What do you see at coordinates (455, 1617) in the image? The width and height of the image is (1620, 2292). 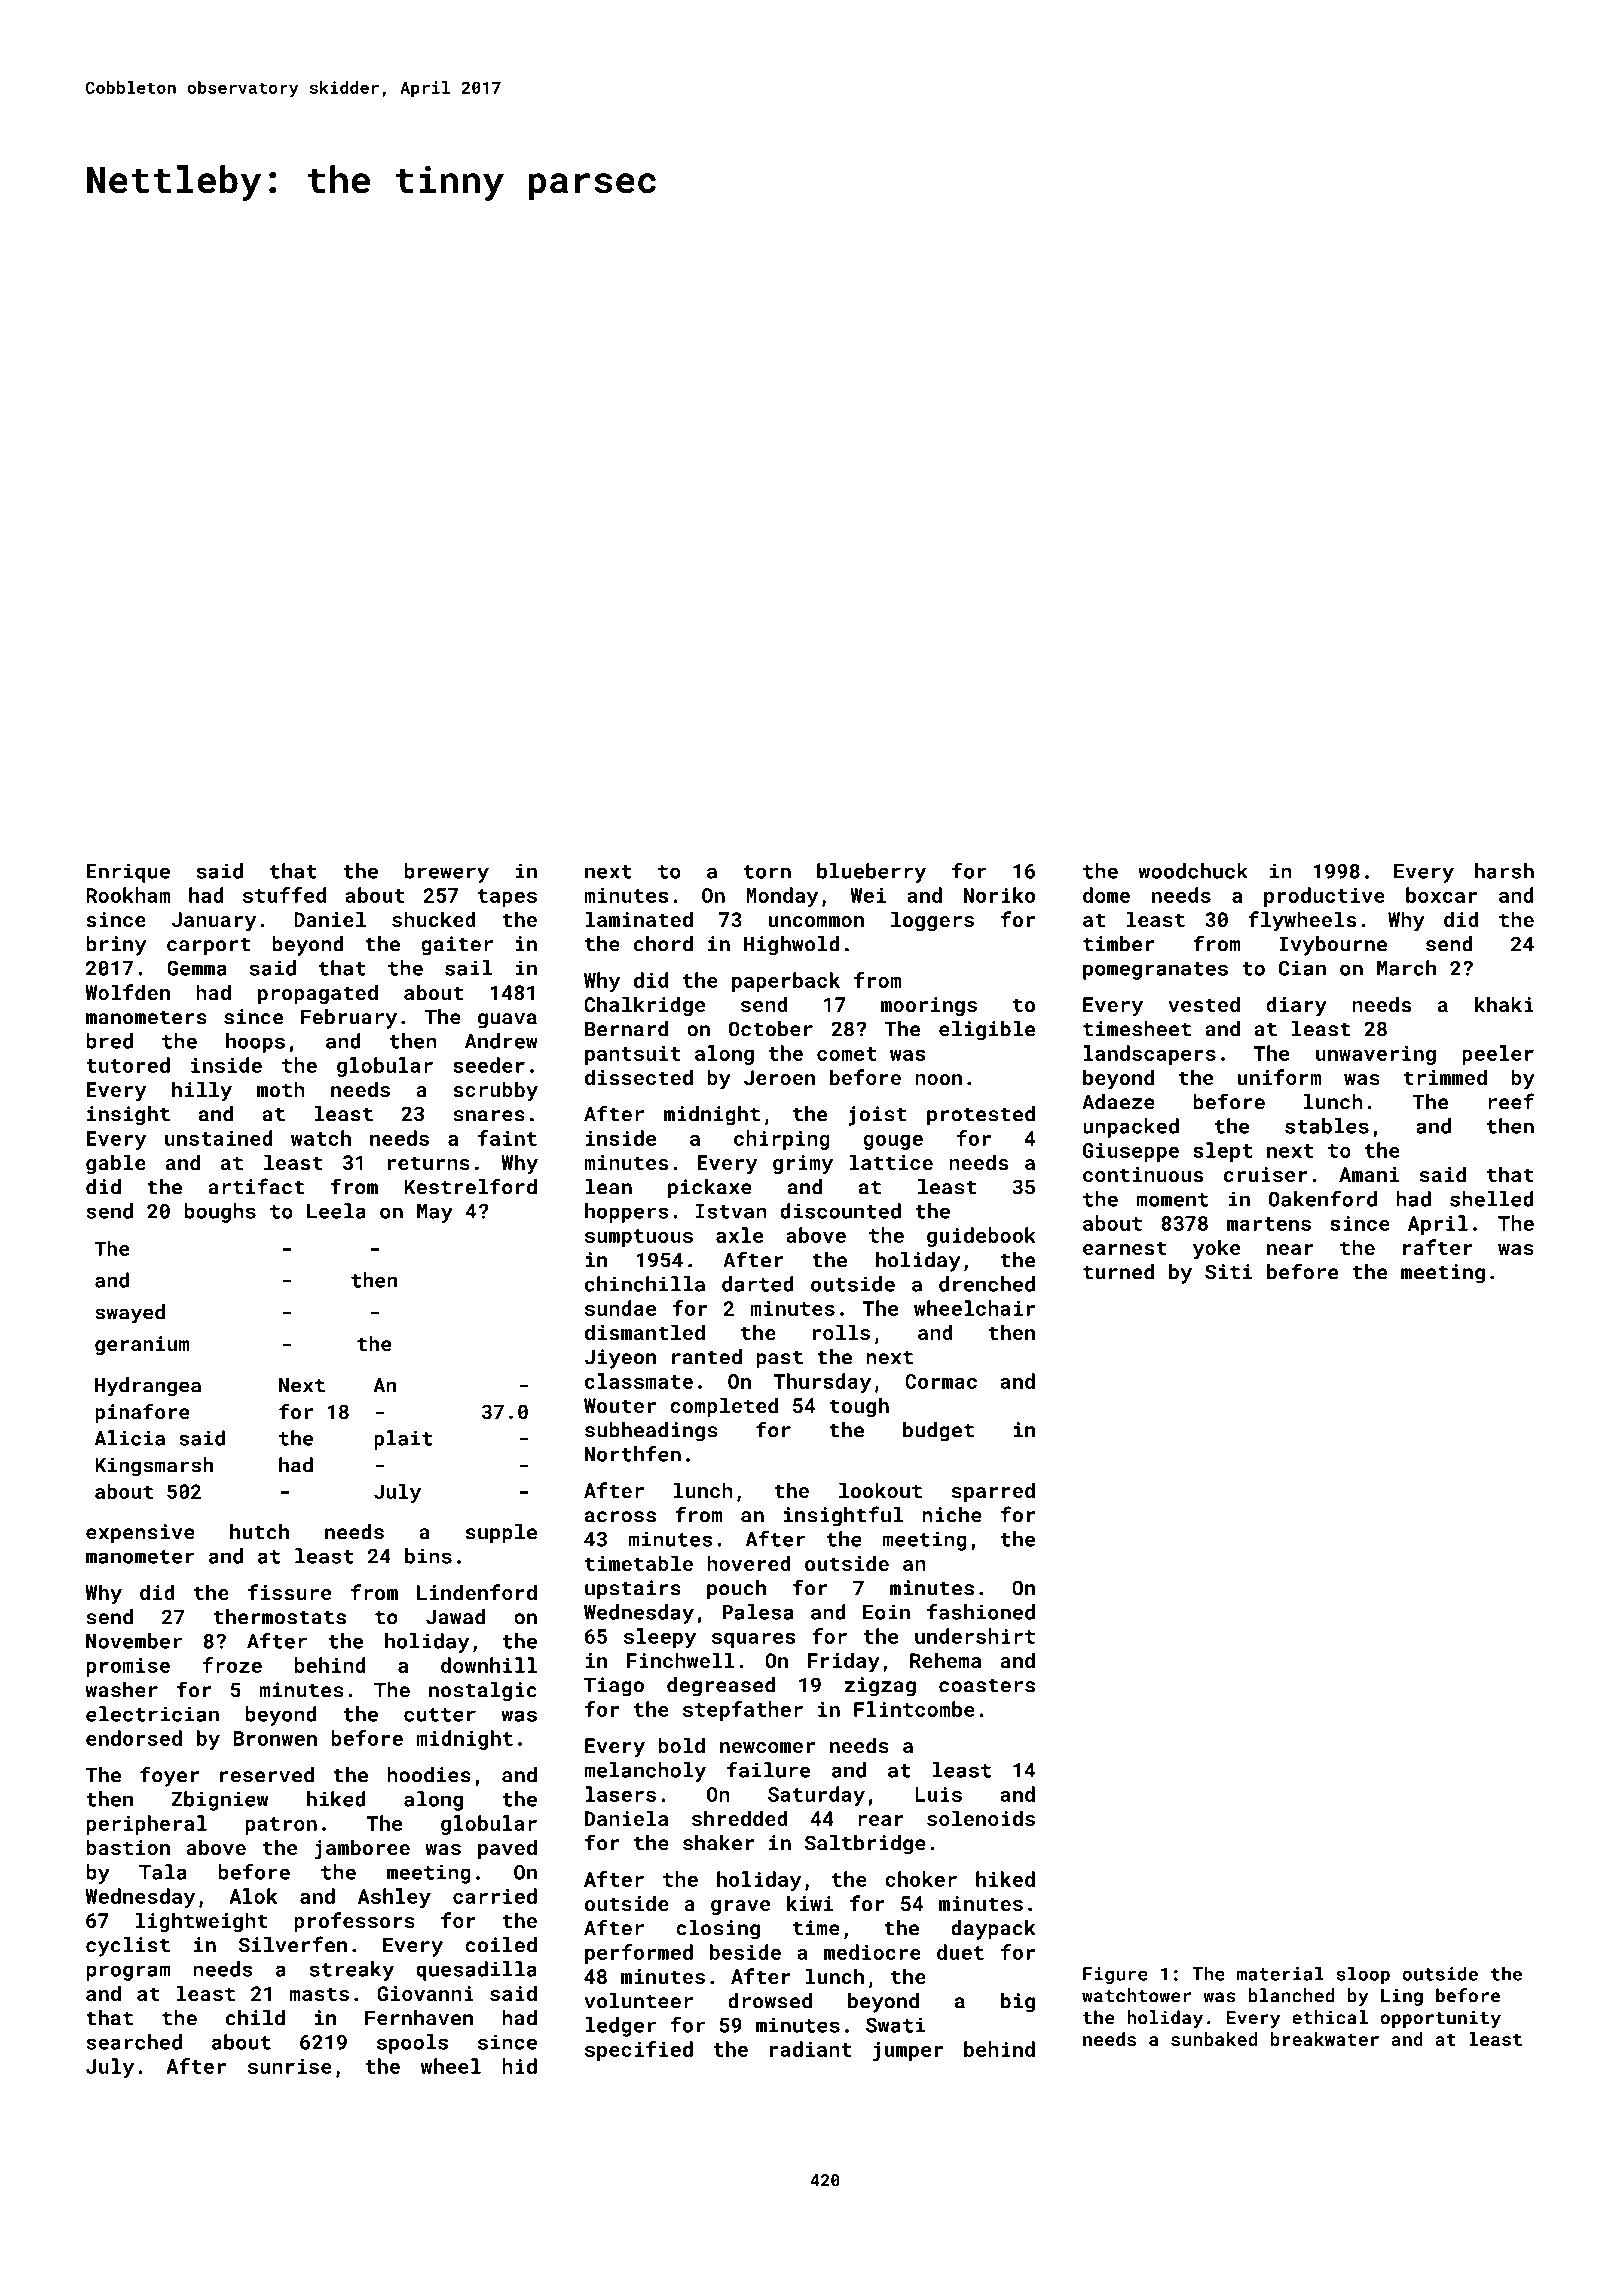 I see `Jawad` at bounding box center [455, 1617].
